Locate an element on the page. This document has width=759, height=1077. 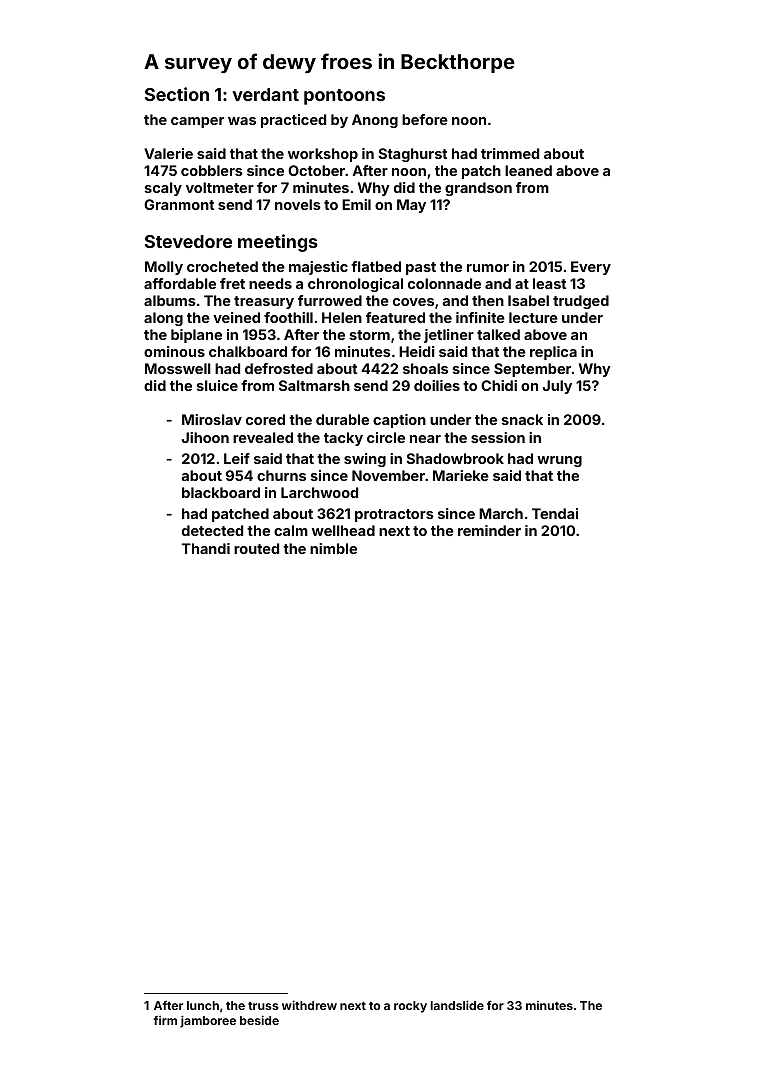
cobblers is located at coordinates (212, 170).
